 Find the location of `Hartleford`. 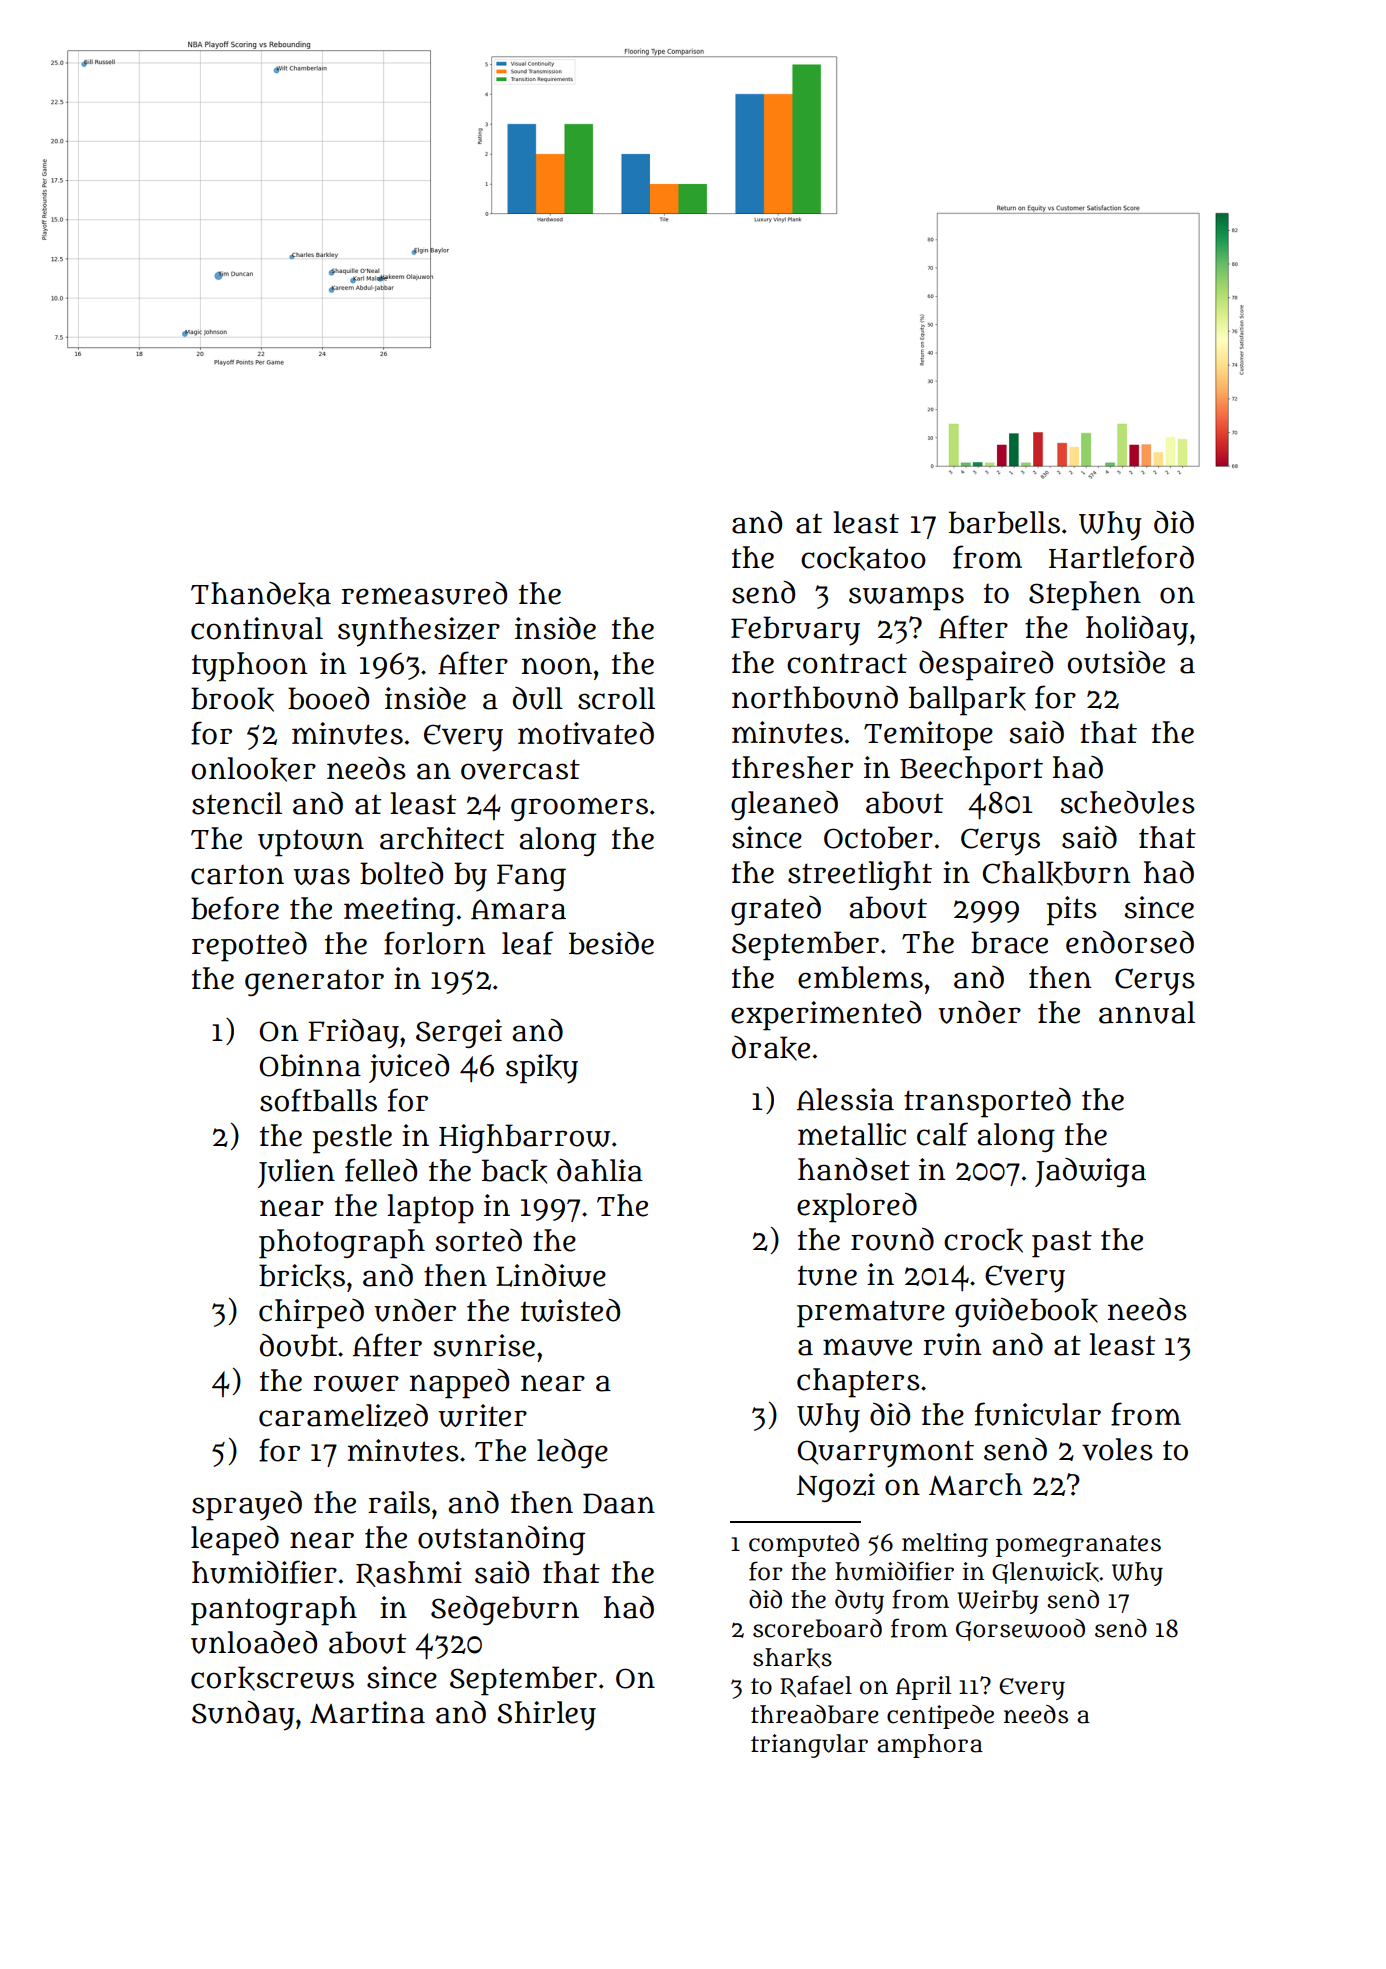

Hartleford is located at coordinates (1121, 557).
